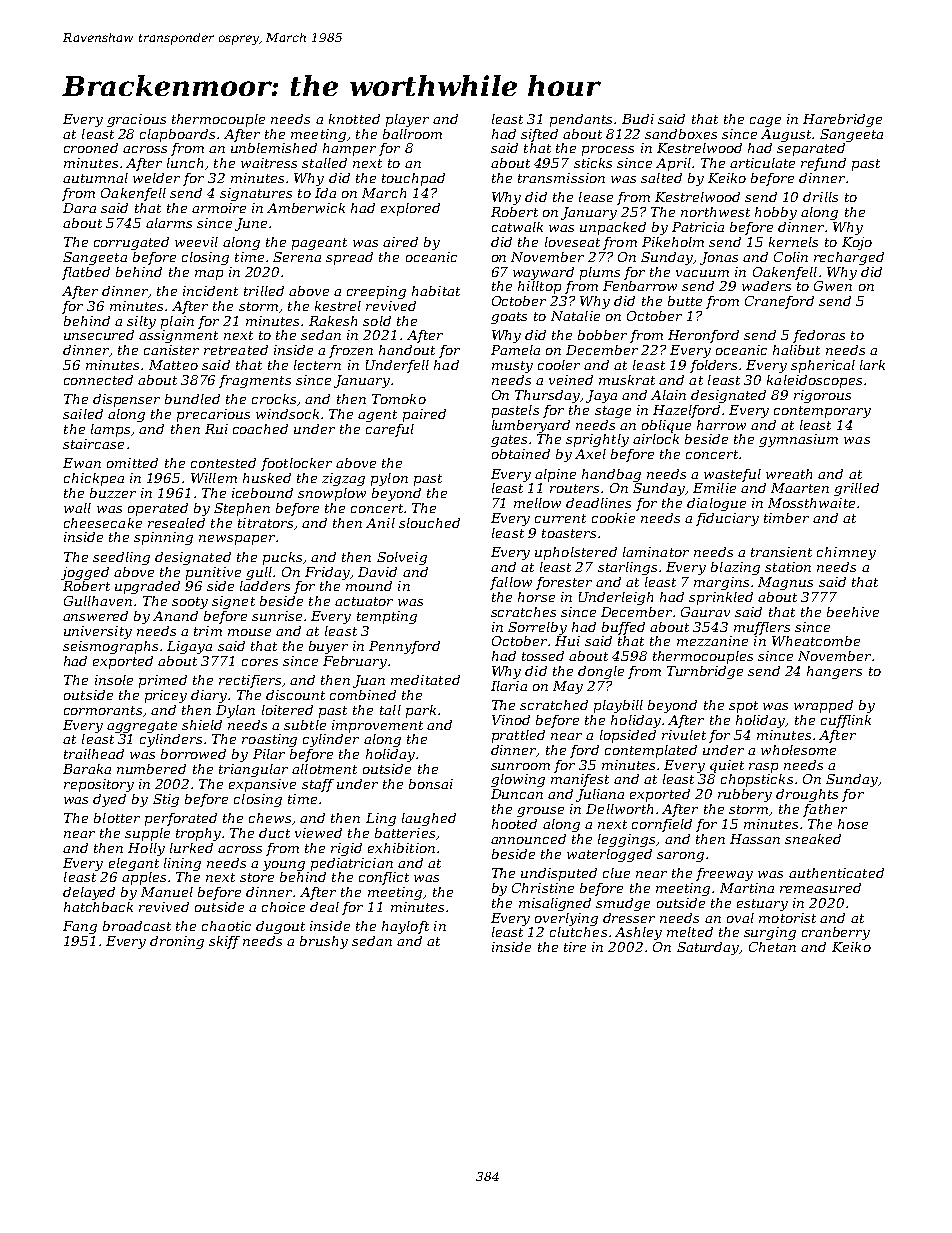  I want to click on gates, so click(509, 441).
